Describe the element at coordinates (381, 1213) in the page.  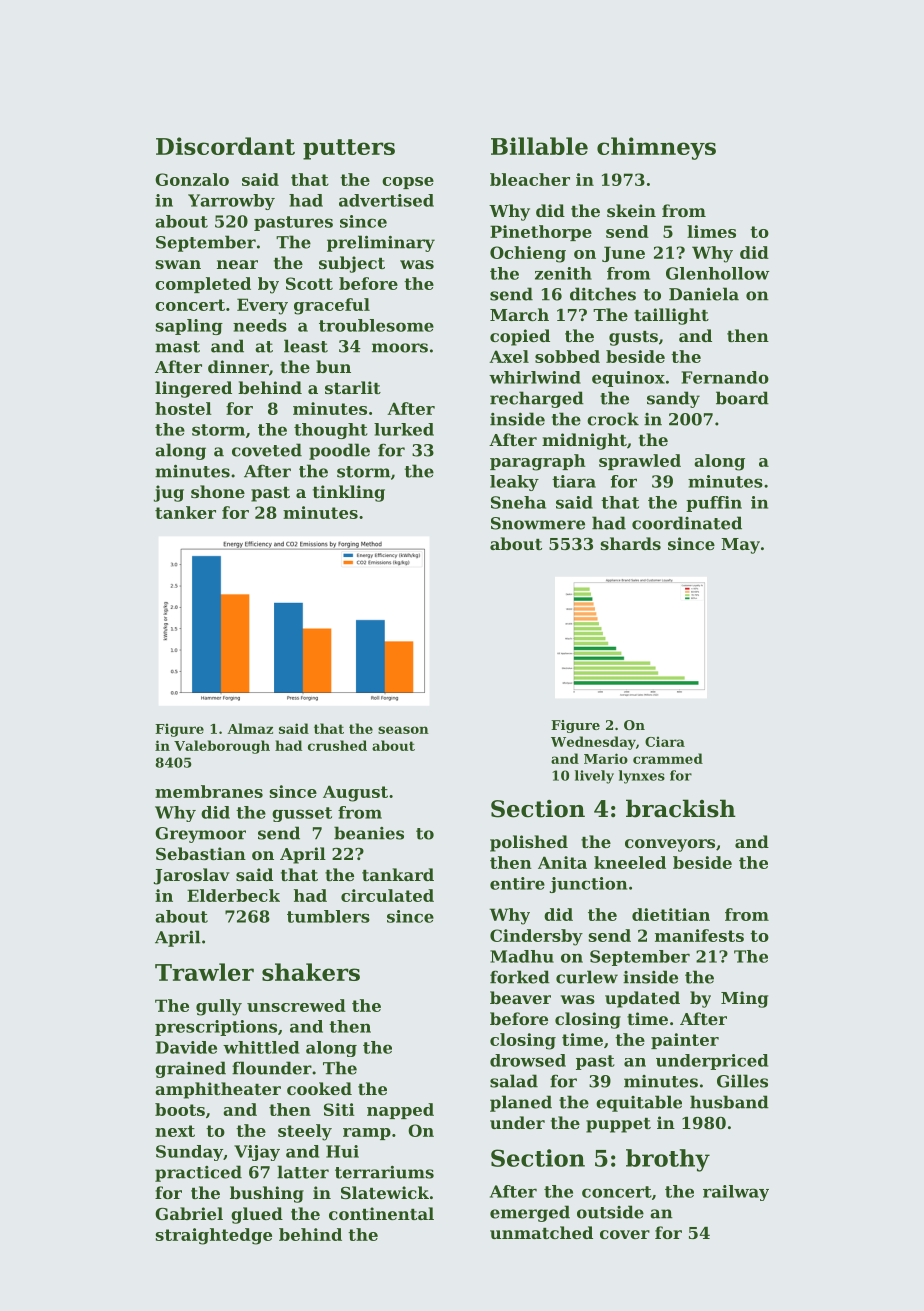
I see `continental` at that location.
